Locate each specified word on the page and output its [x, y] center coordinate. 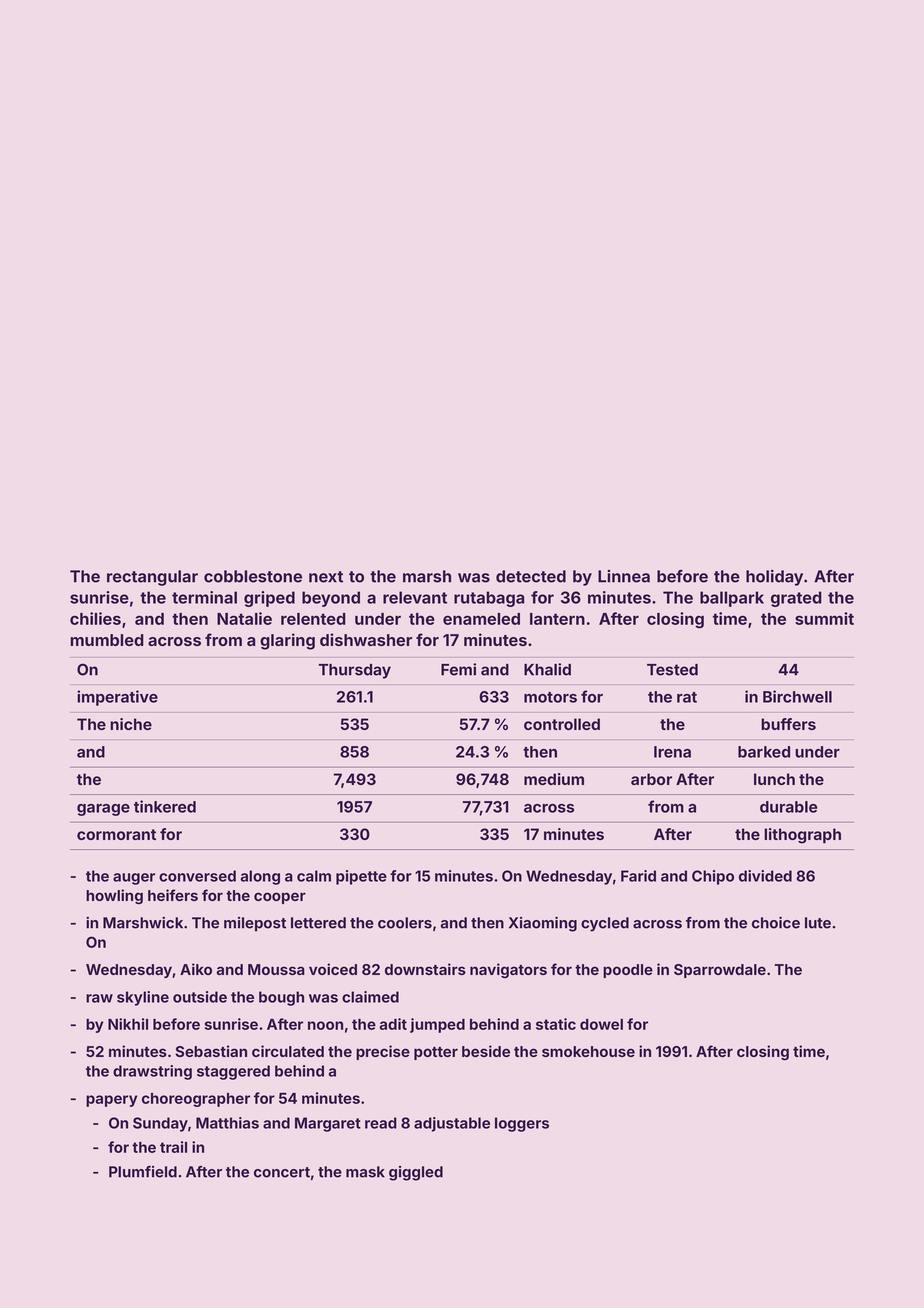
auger [134, 879]
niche [131, 724]
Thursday [355, 671]
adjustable [452, 1124]
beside [486, 1051]
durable [788, 807]
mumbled [107, 640]
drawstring [152, 1072]
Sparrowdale [720, 971]
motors [550, 697]
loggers [522, 1124]
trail [173, 1147]
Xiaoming [543, 924]
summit [824, 618]
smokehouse [588, 1051]
